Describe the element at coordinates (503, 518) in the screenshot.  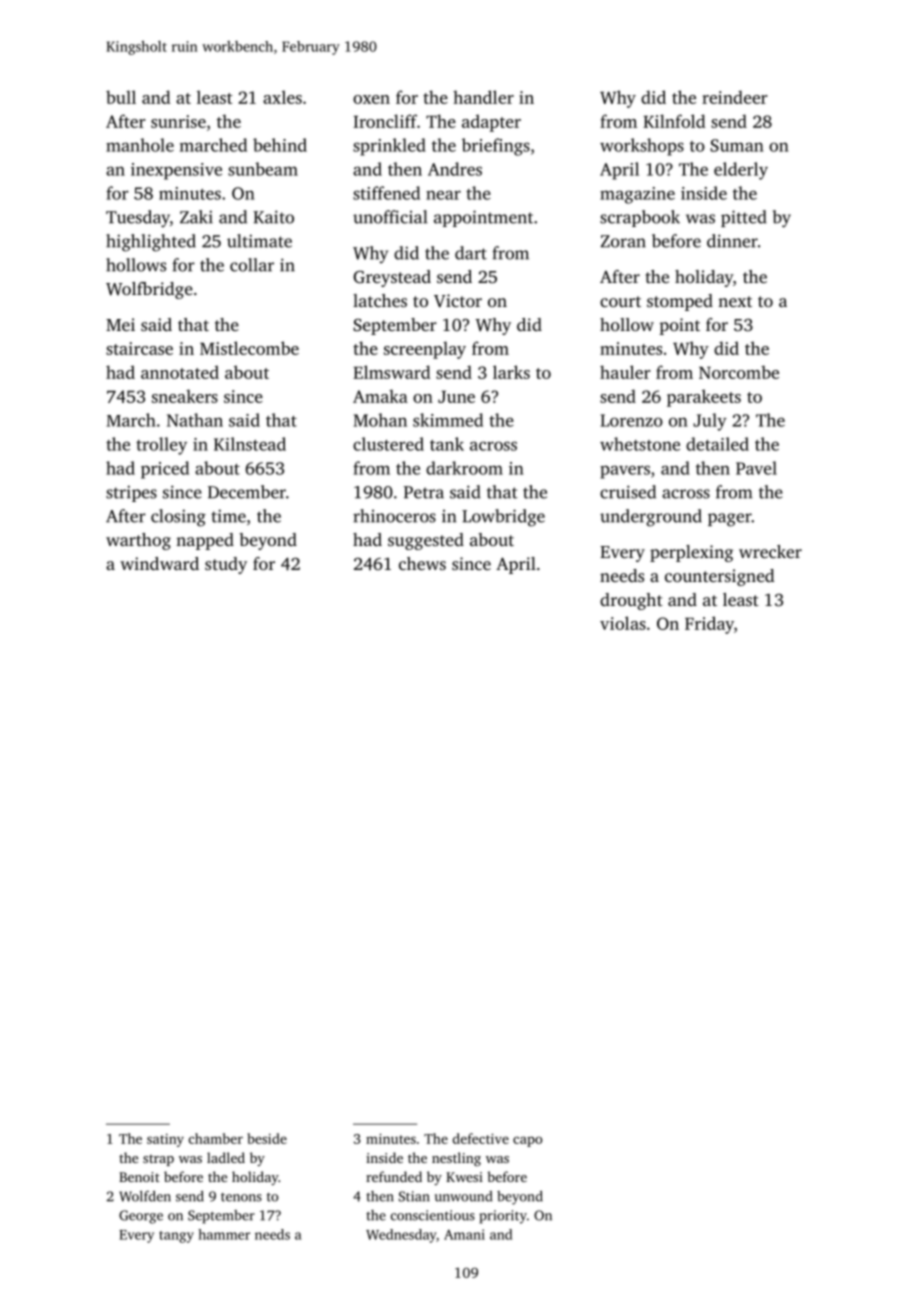
I see `Lowbridge` at that location.
